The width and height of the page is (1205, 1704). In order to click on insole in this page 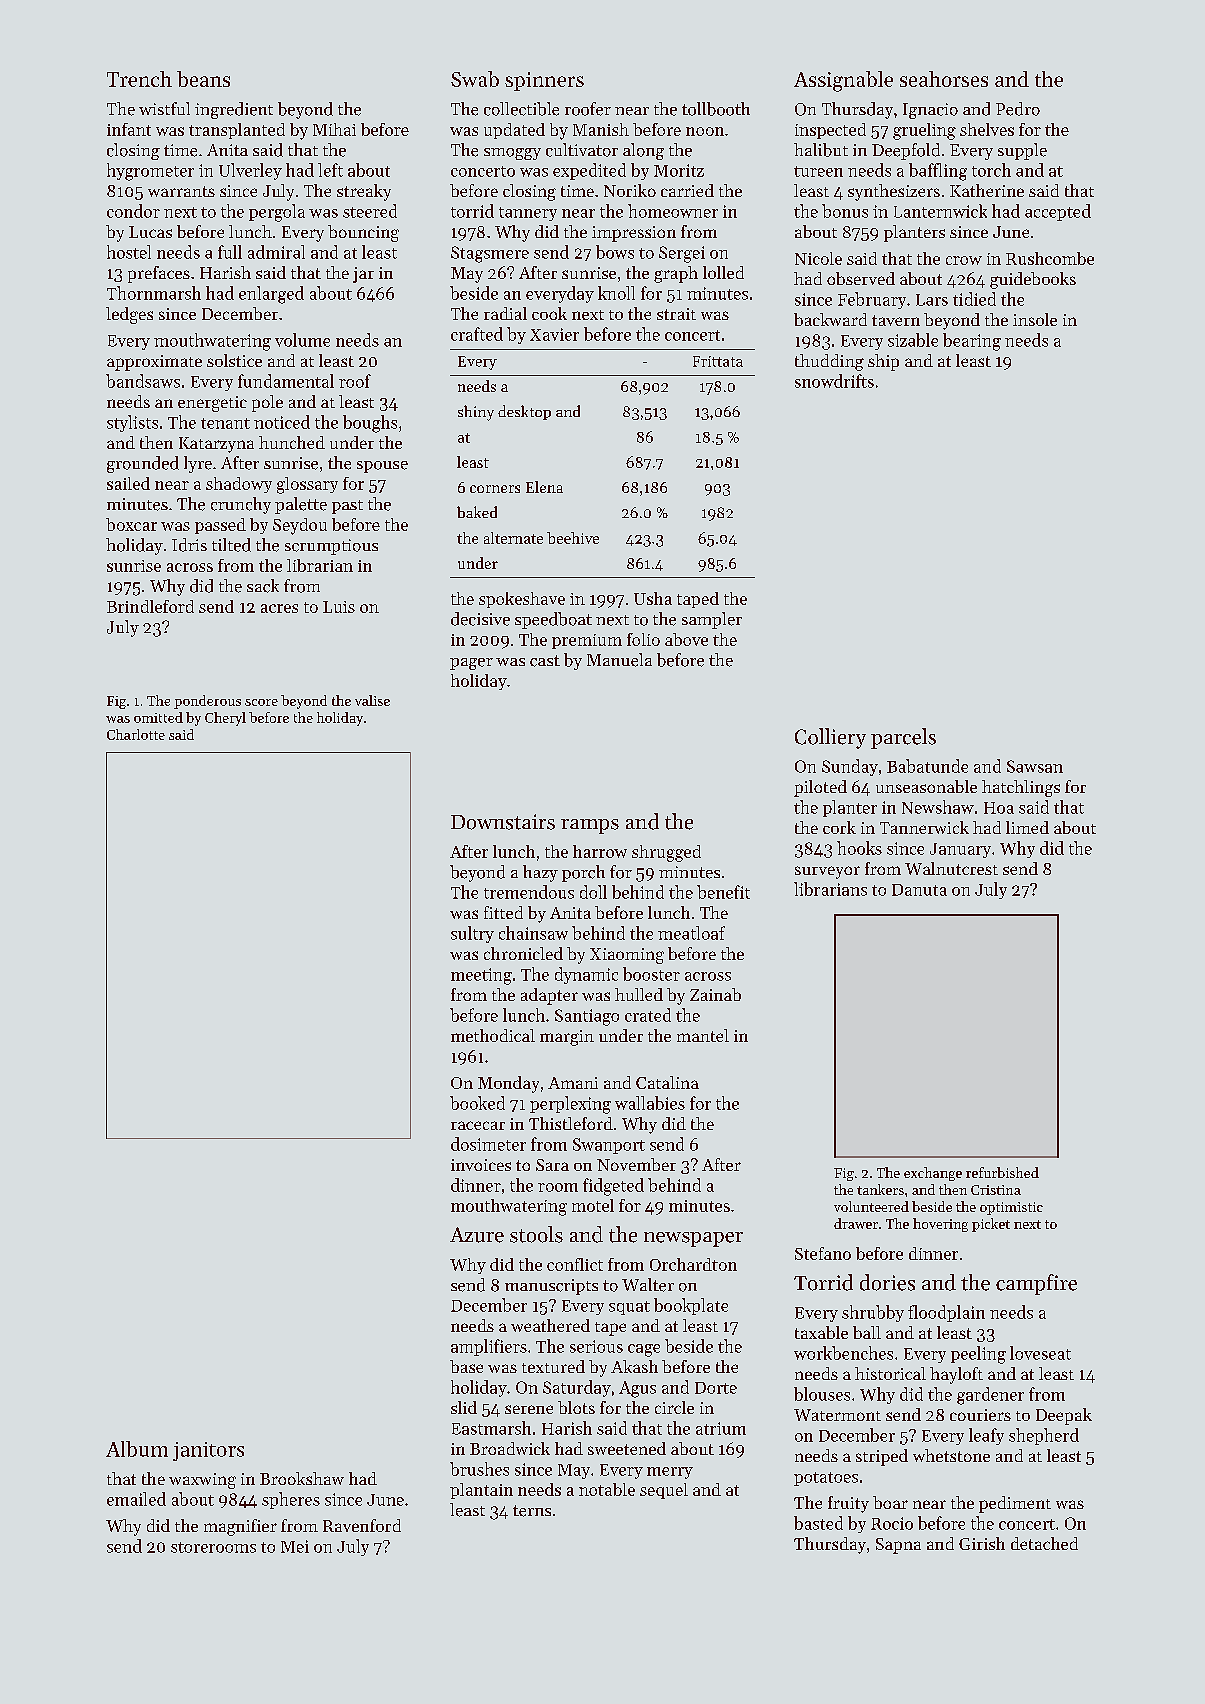, I will do `click(1035, 319)`.
